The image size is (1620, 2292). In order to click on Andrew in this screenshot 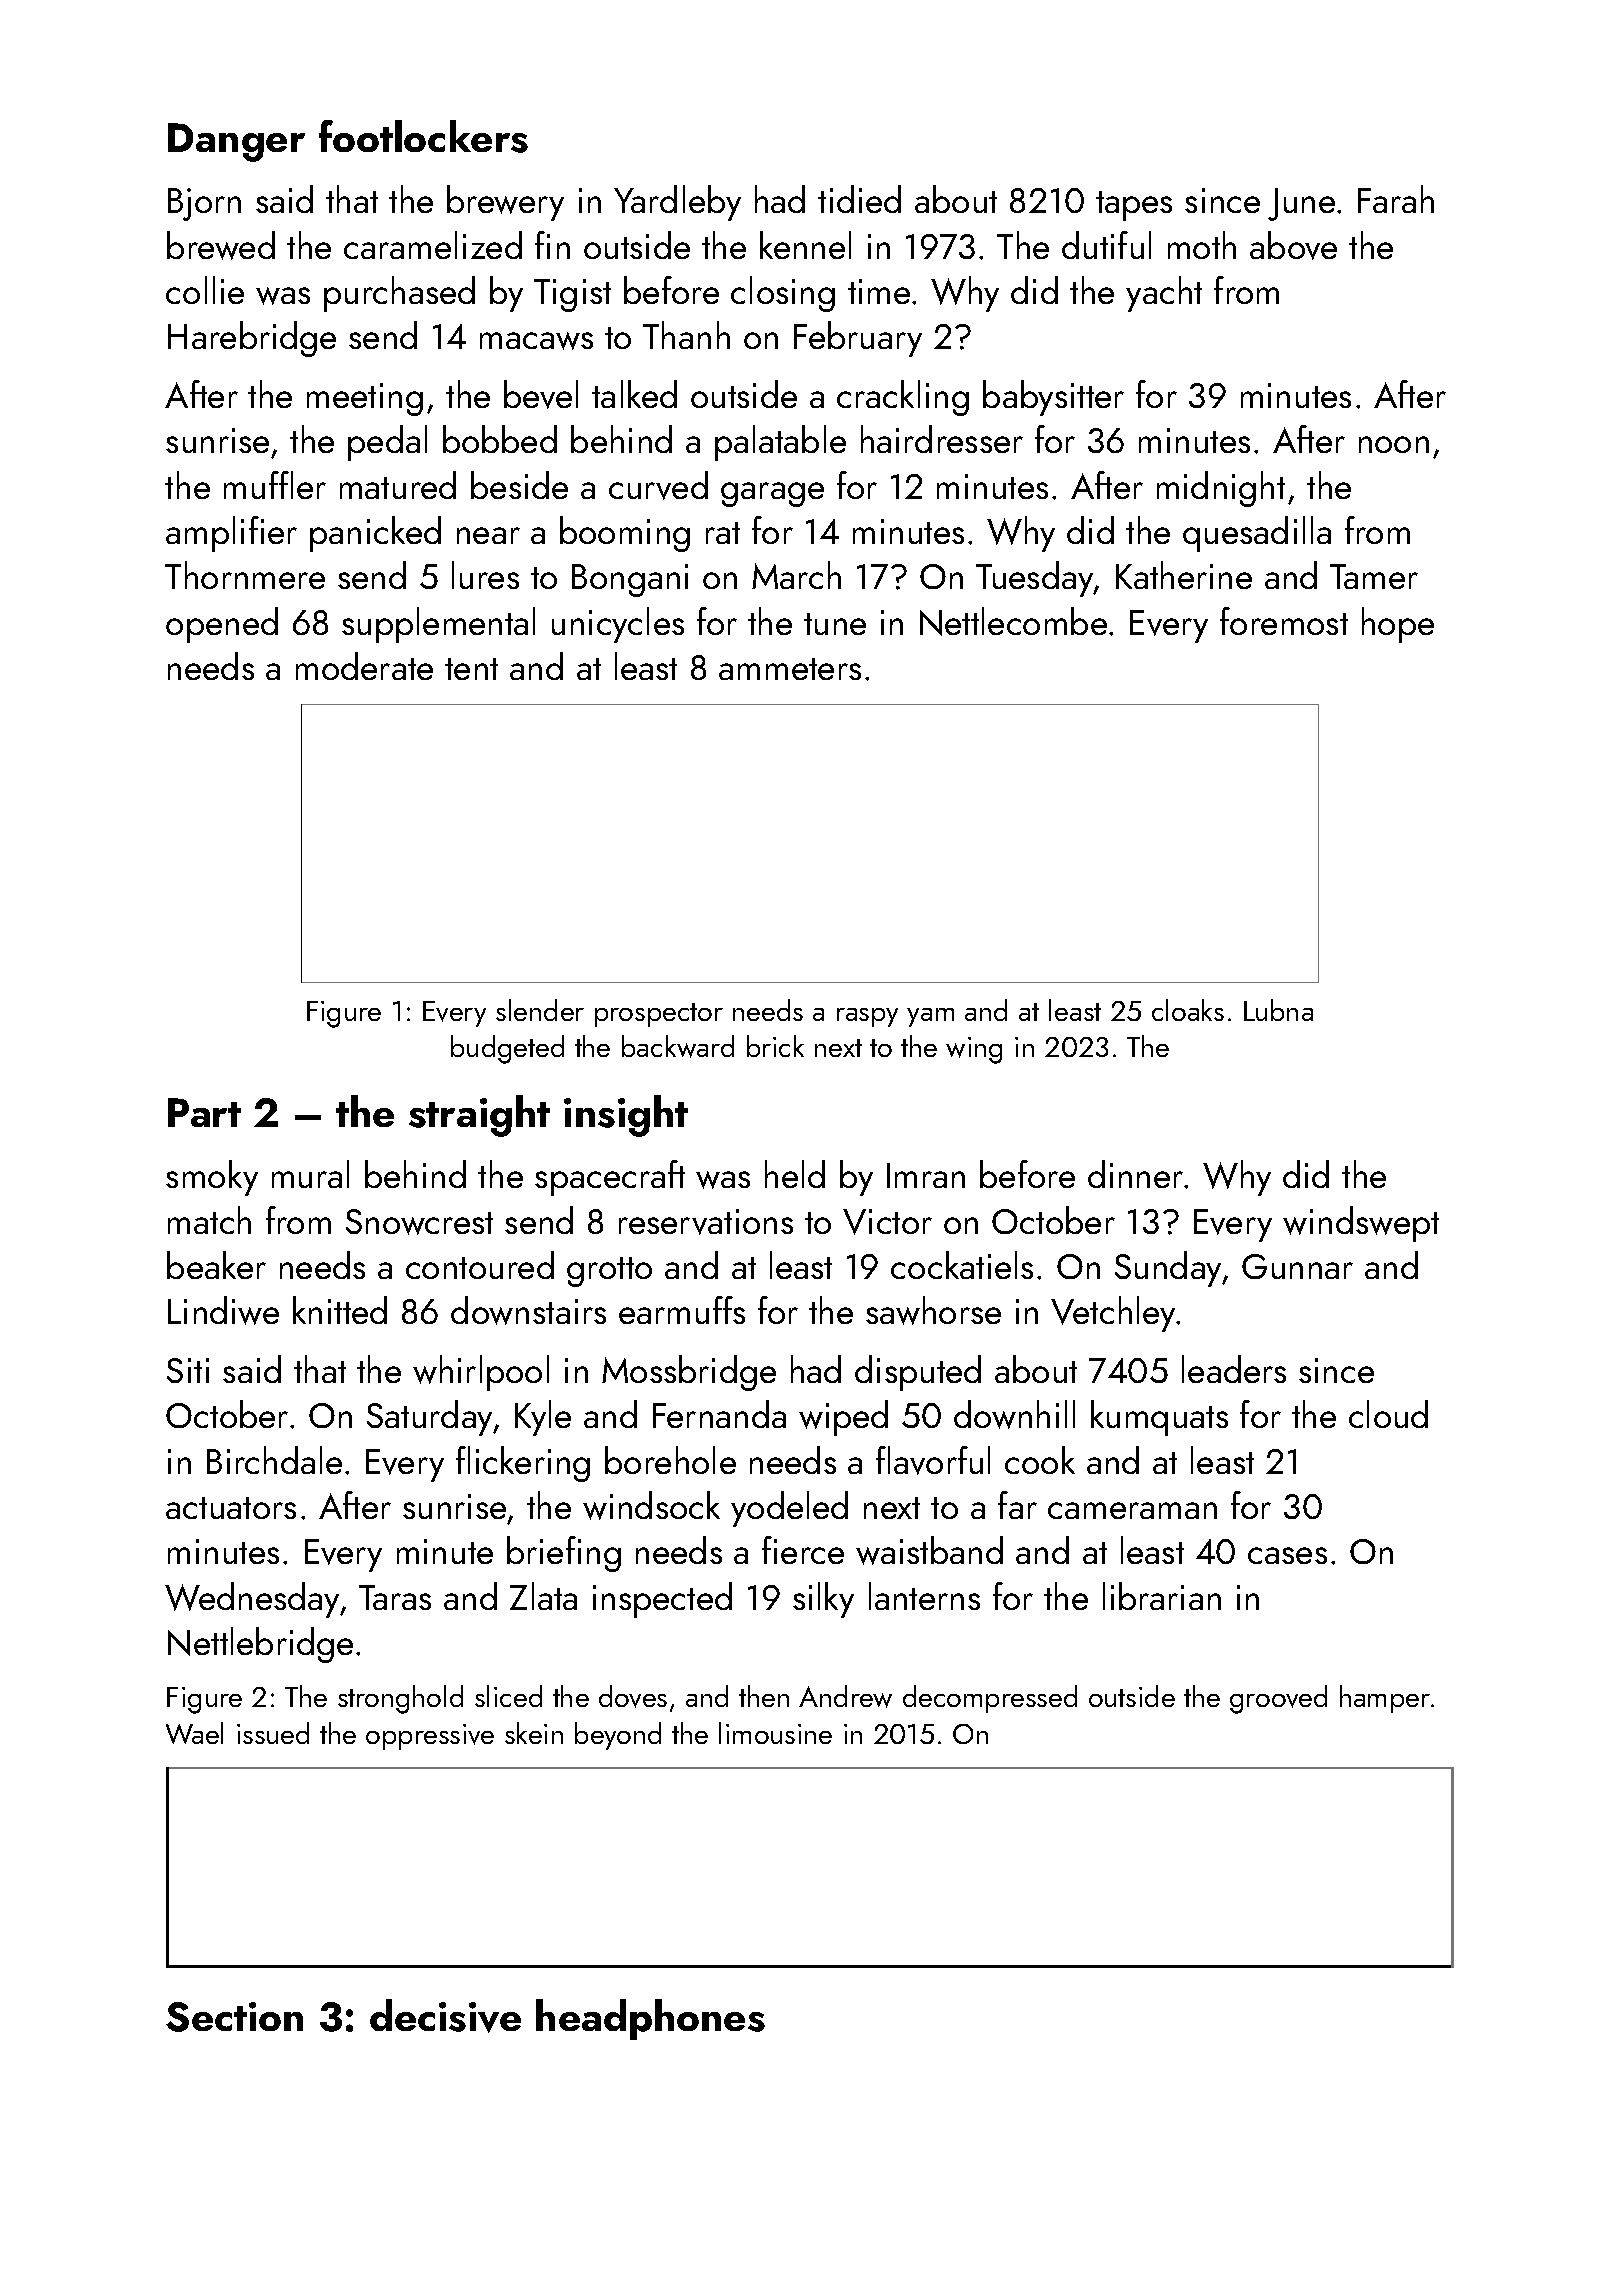, I will do `click(845, 1696)`.
